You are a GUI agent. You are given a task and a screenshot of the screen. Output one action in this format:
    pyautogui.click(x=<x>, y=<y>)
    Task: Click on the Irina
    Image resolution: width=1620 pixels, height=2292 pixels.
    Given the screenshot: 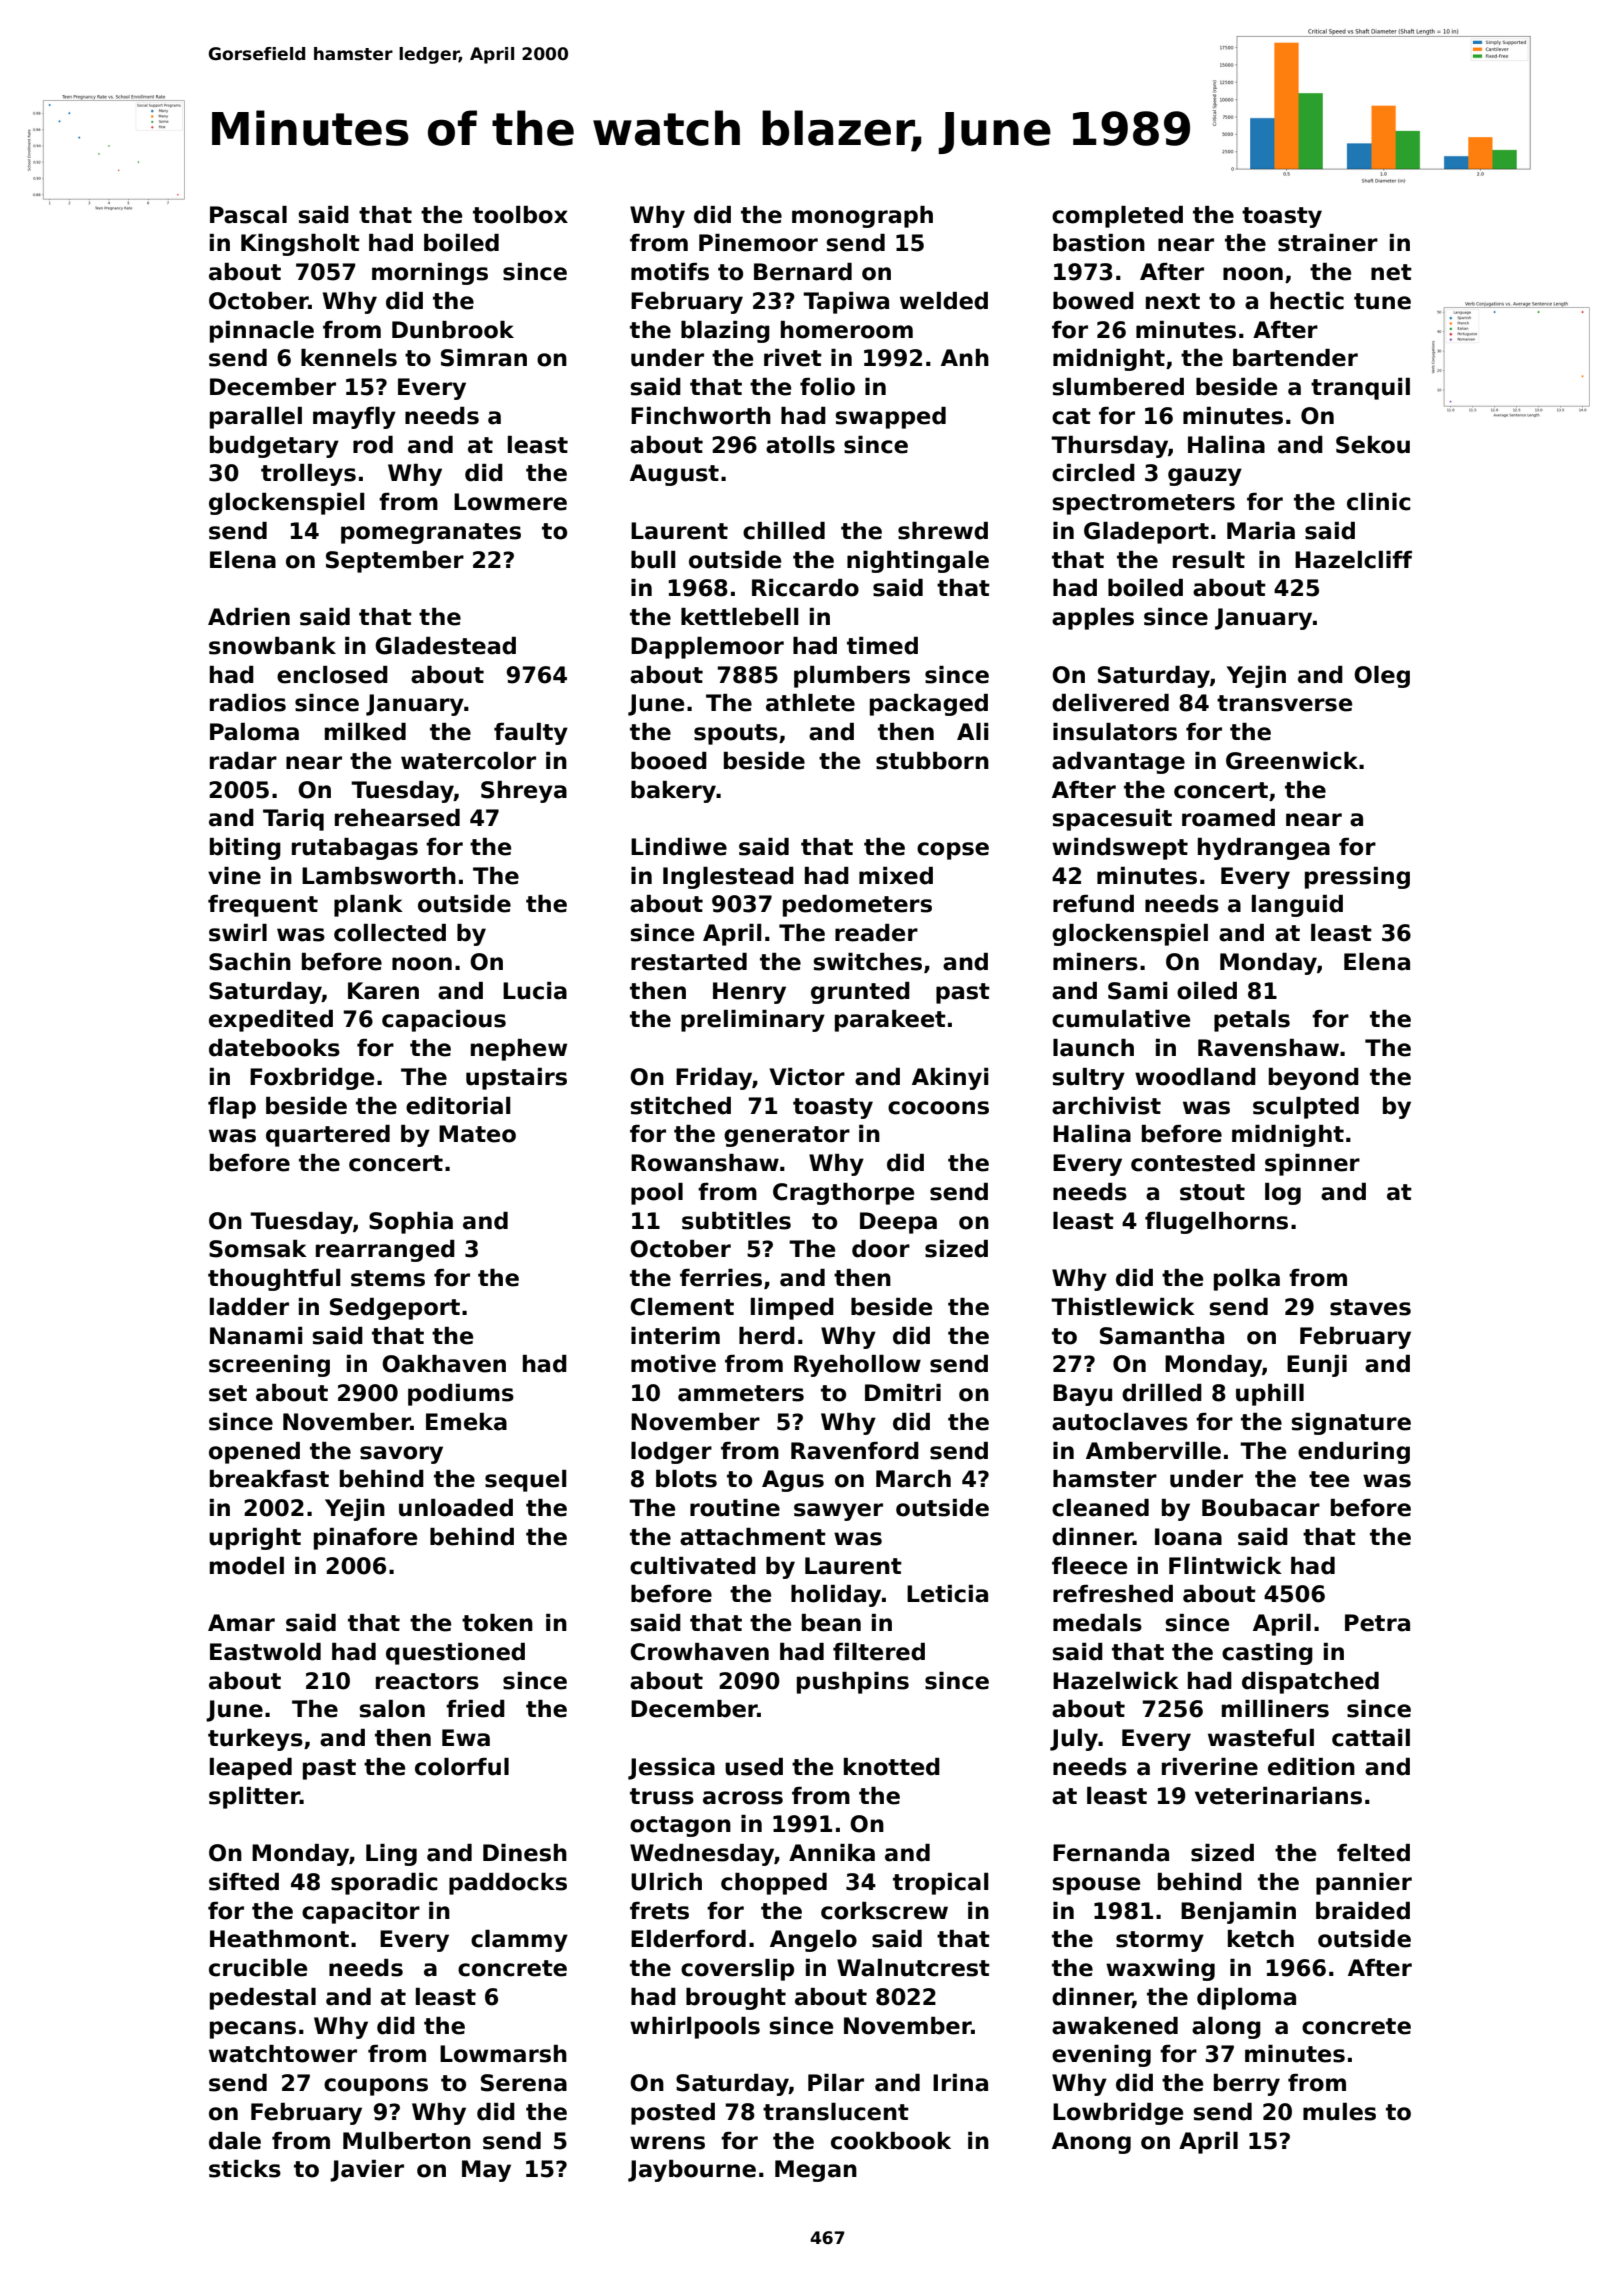 What is the action you would take?
    pyautogui.click(x=960, y=2083)
